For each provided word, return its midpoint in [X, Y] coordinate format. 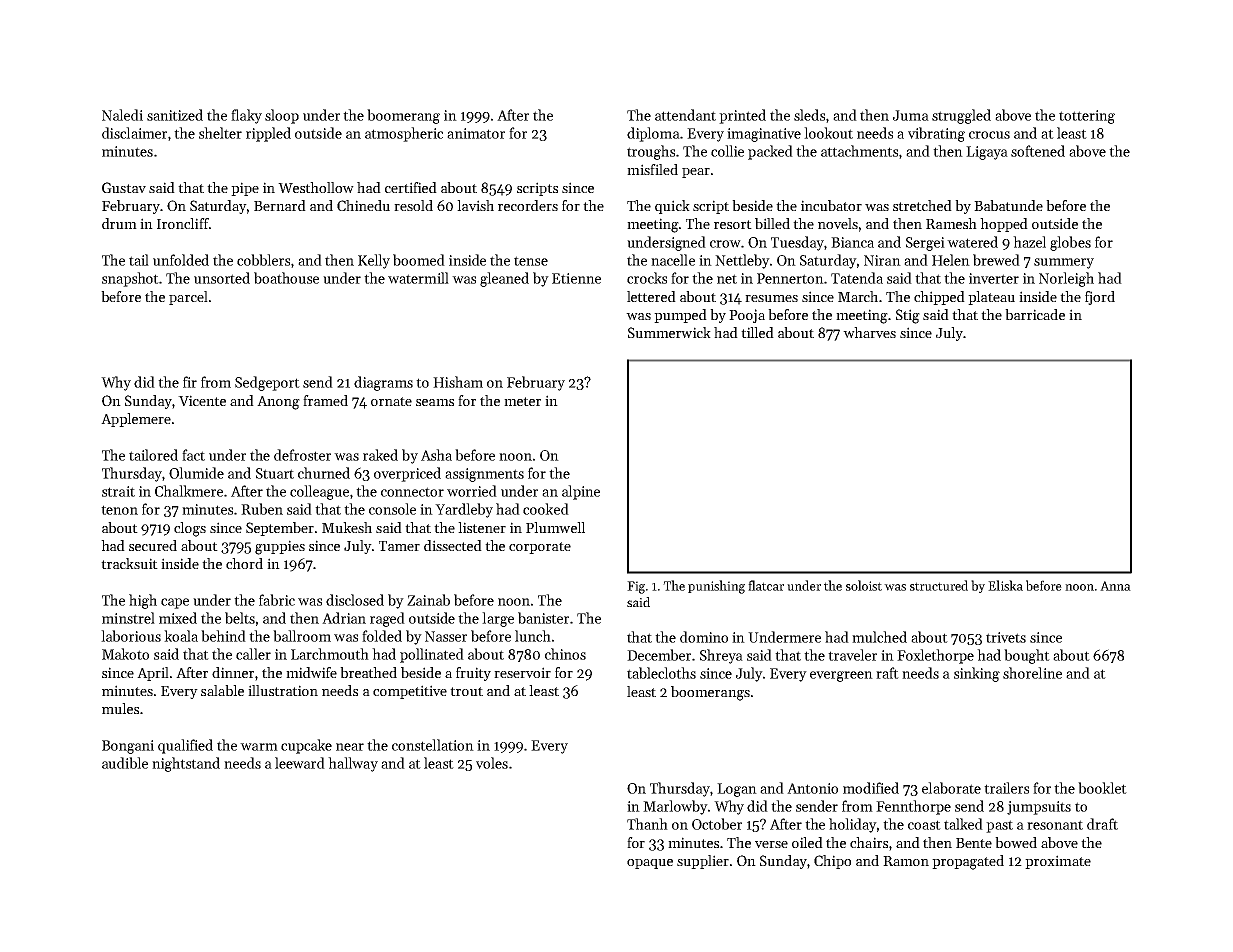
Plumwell [555, 527]
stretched [922, 205]
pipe [245, 189]
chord [244, 563]
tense [531, 261]
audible [125, 763]
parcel [188, 298]
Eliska [1005, 585]
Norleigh [1066, 279]
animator [476, 133]
